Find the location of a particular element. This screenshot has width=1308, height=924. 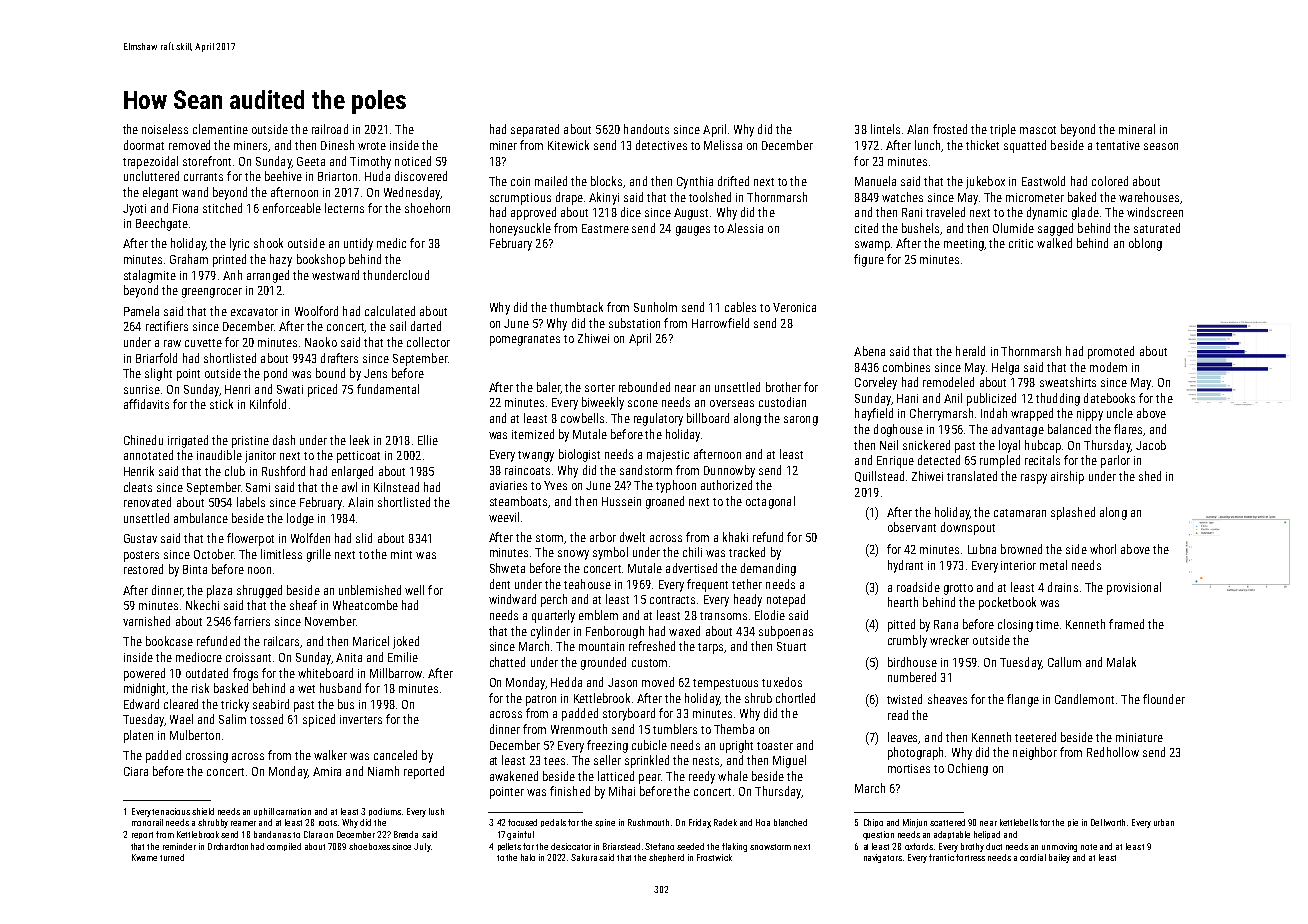

Millbarrow is located at coordinates (396, 673).
